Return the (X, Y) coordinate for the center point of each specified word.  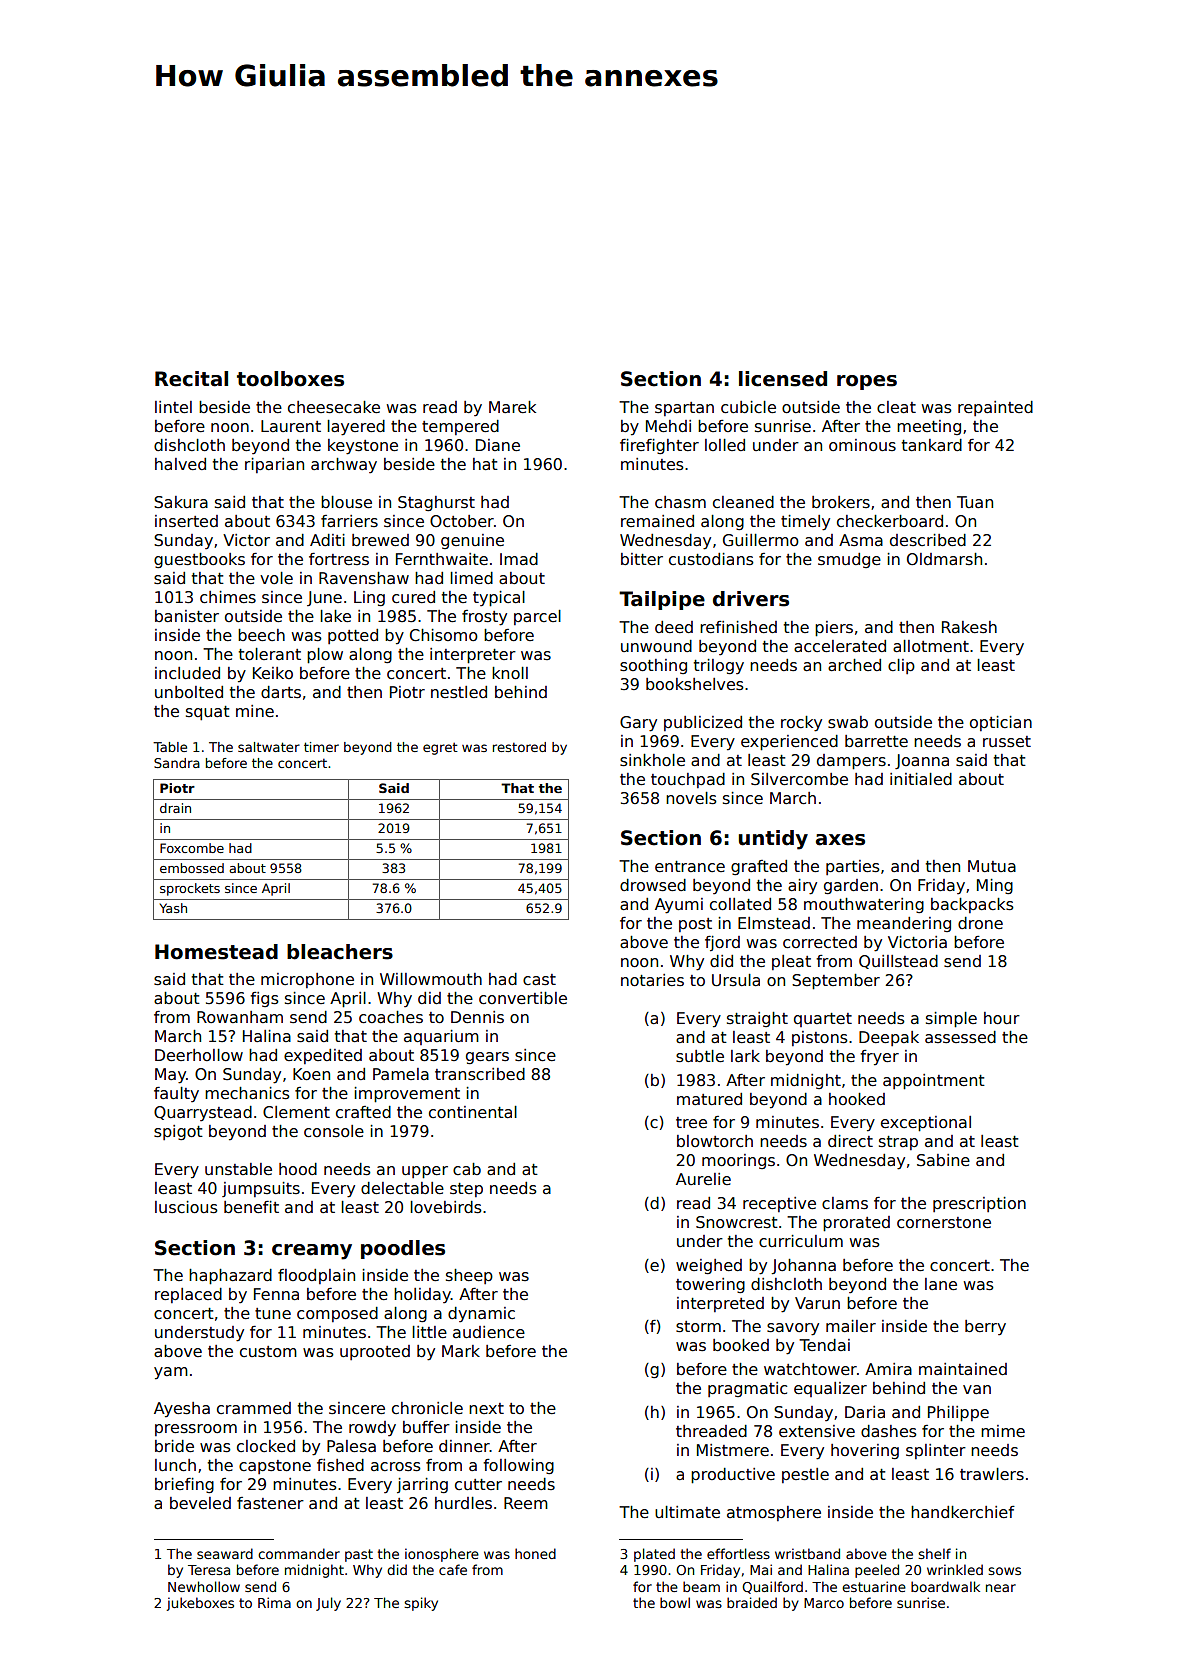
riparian (274, 465)
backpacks (972, 905)
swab (848, 722)
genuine (472, 541)
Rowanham (240, 1017)
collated (740, 904)
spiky (421, 1604)
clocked (266, 1446)
